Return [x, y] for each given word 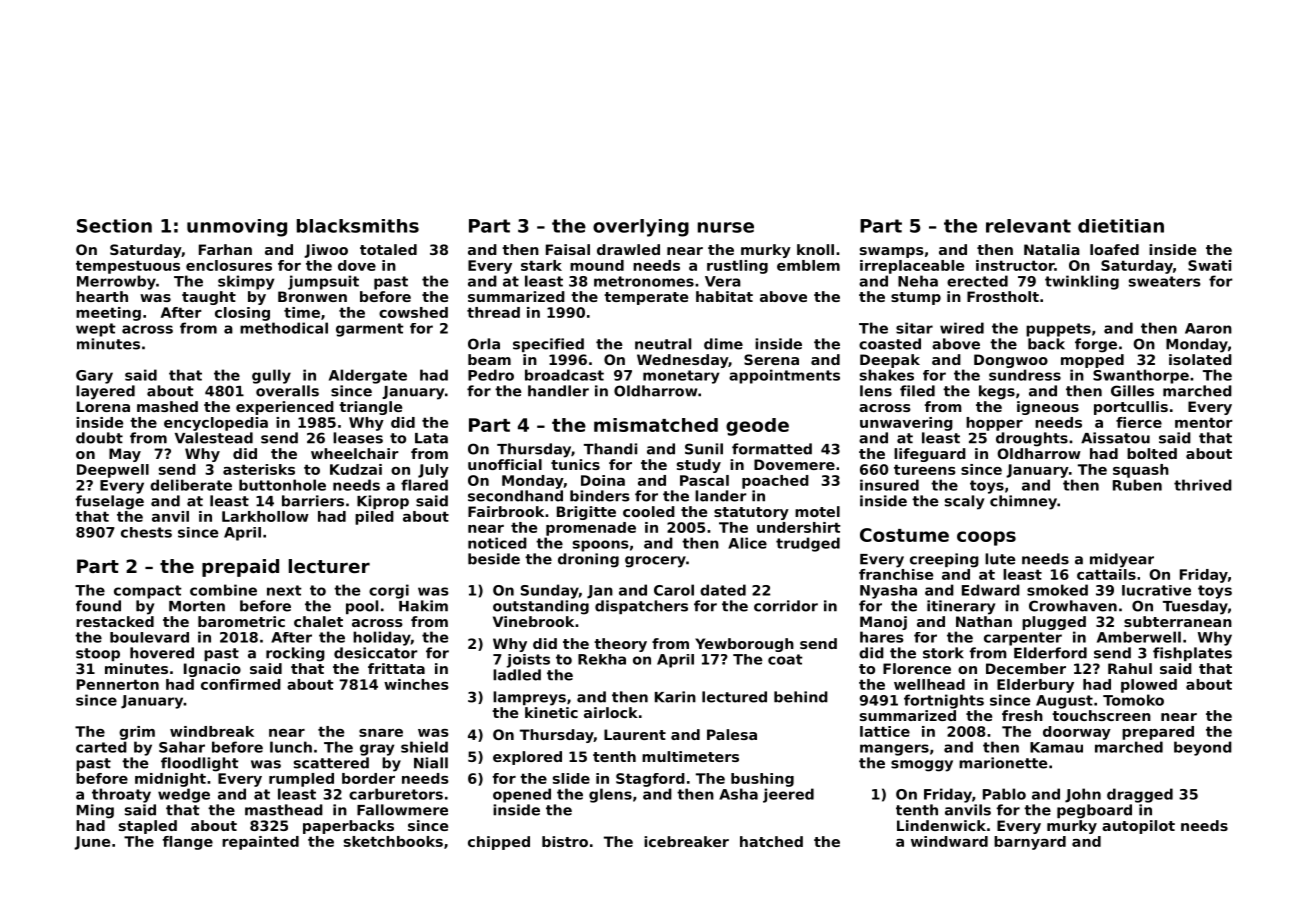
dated [723, 590]
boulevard [149, 637]
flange [188, 843]
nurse [726, 227]
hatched [771, 841]
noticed [497, 543]
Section [114, 226]
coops [986, 538]
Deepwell [113, 471]
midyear [1122, 560]
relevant [1028, 226]
